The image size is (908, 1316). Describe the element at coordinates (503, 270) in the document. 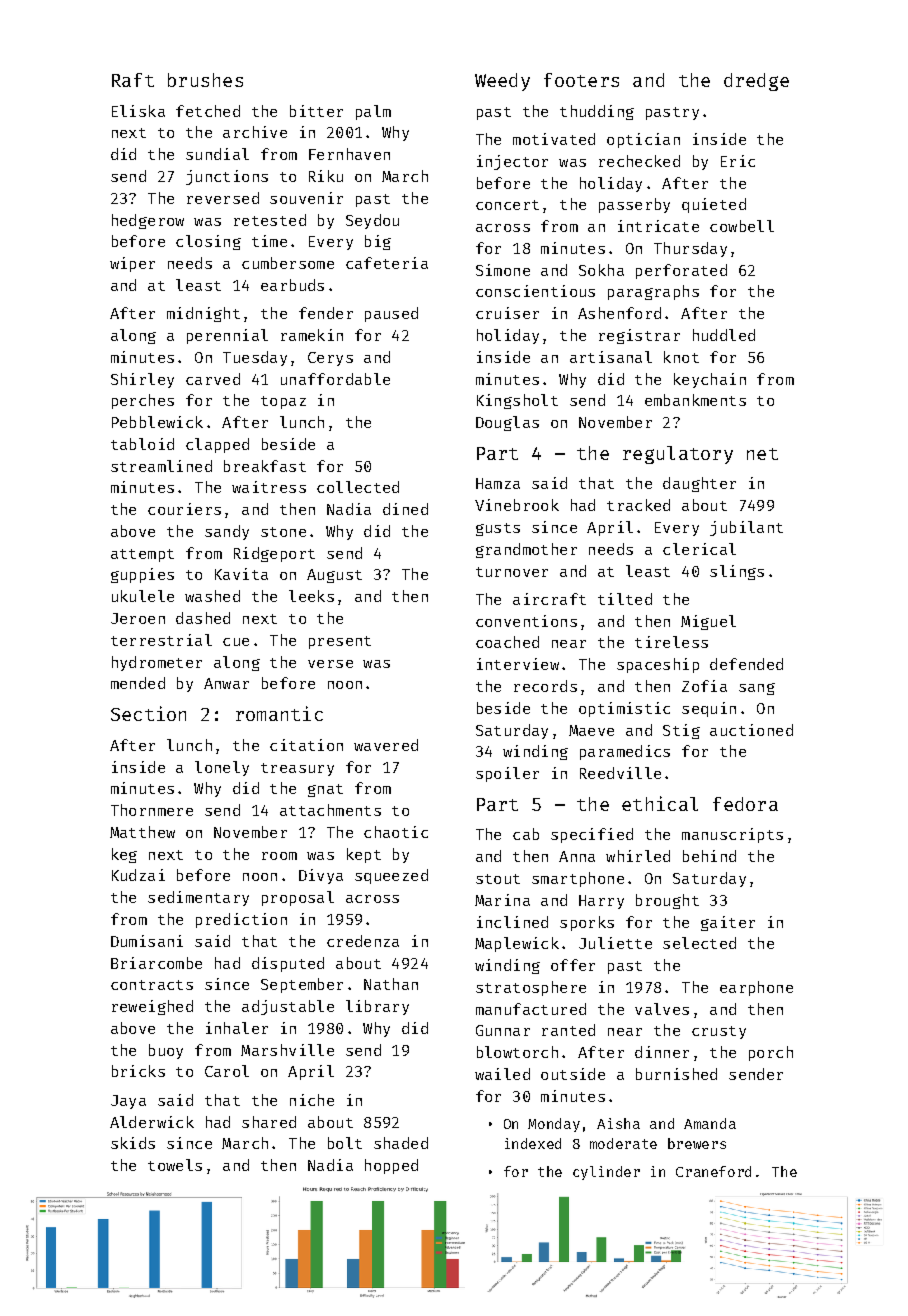

I see `Simone` at that location.
